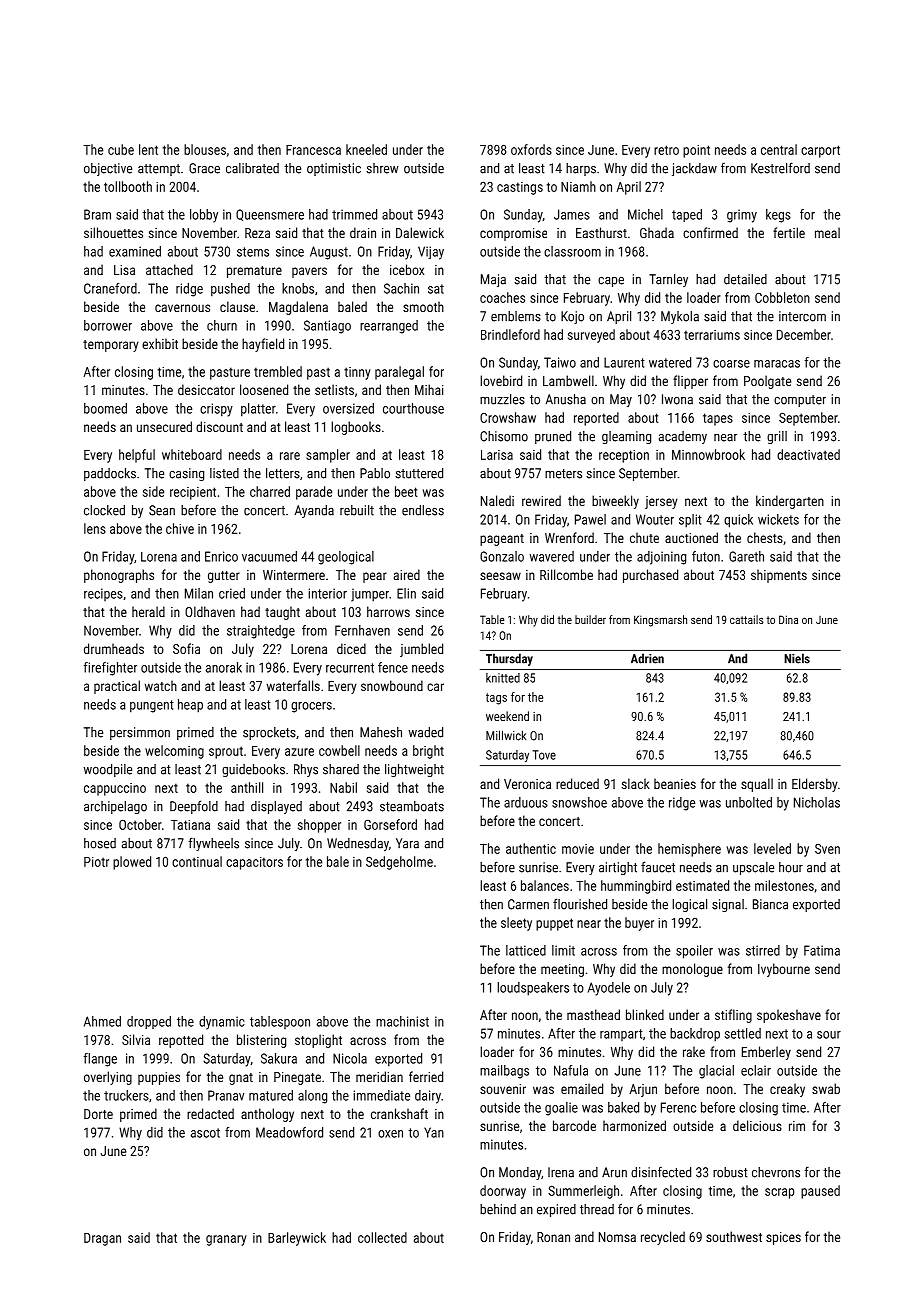 This document has height=1314, width=924. Describe the element at coordinates (214, 844) in the document. I see `flywheels` at that location.
